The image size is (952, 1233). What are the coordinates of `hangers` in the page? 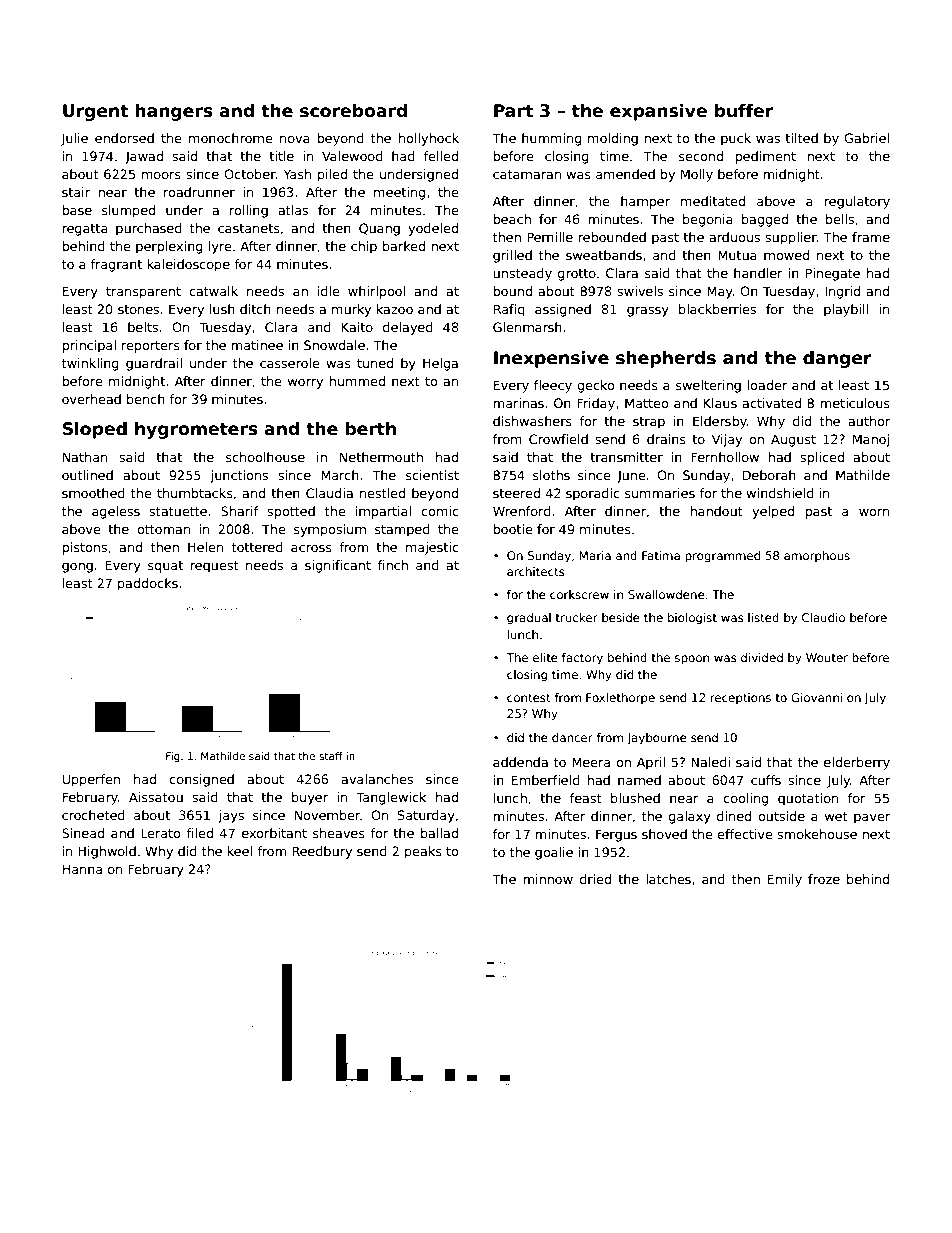 It's located at (174, 112).
